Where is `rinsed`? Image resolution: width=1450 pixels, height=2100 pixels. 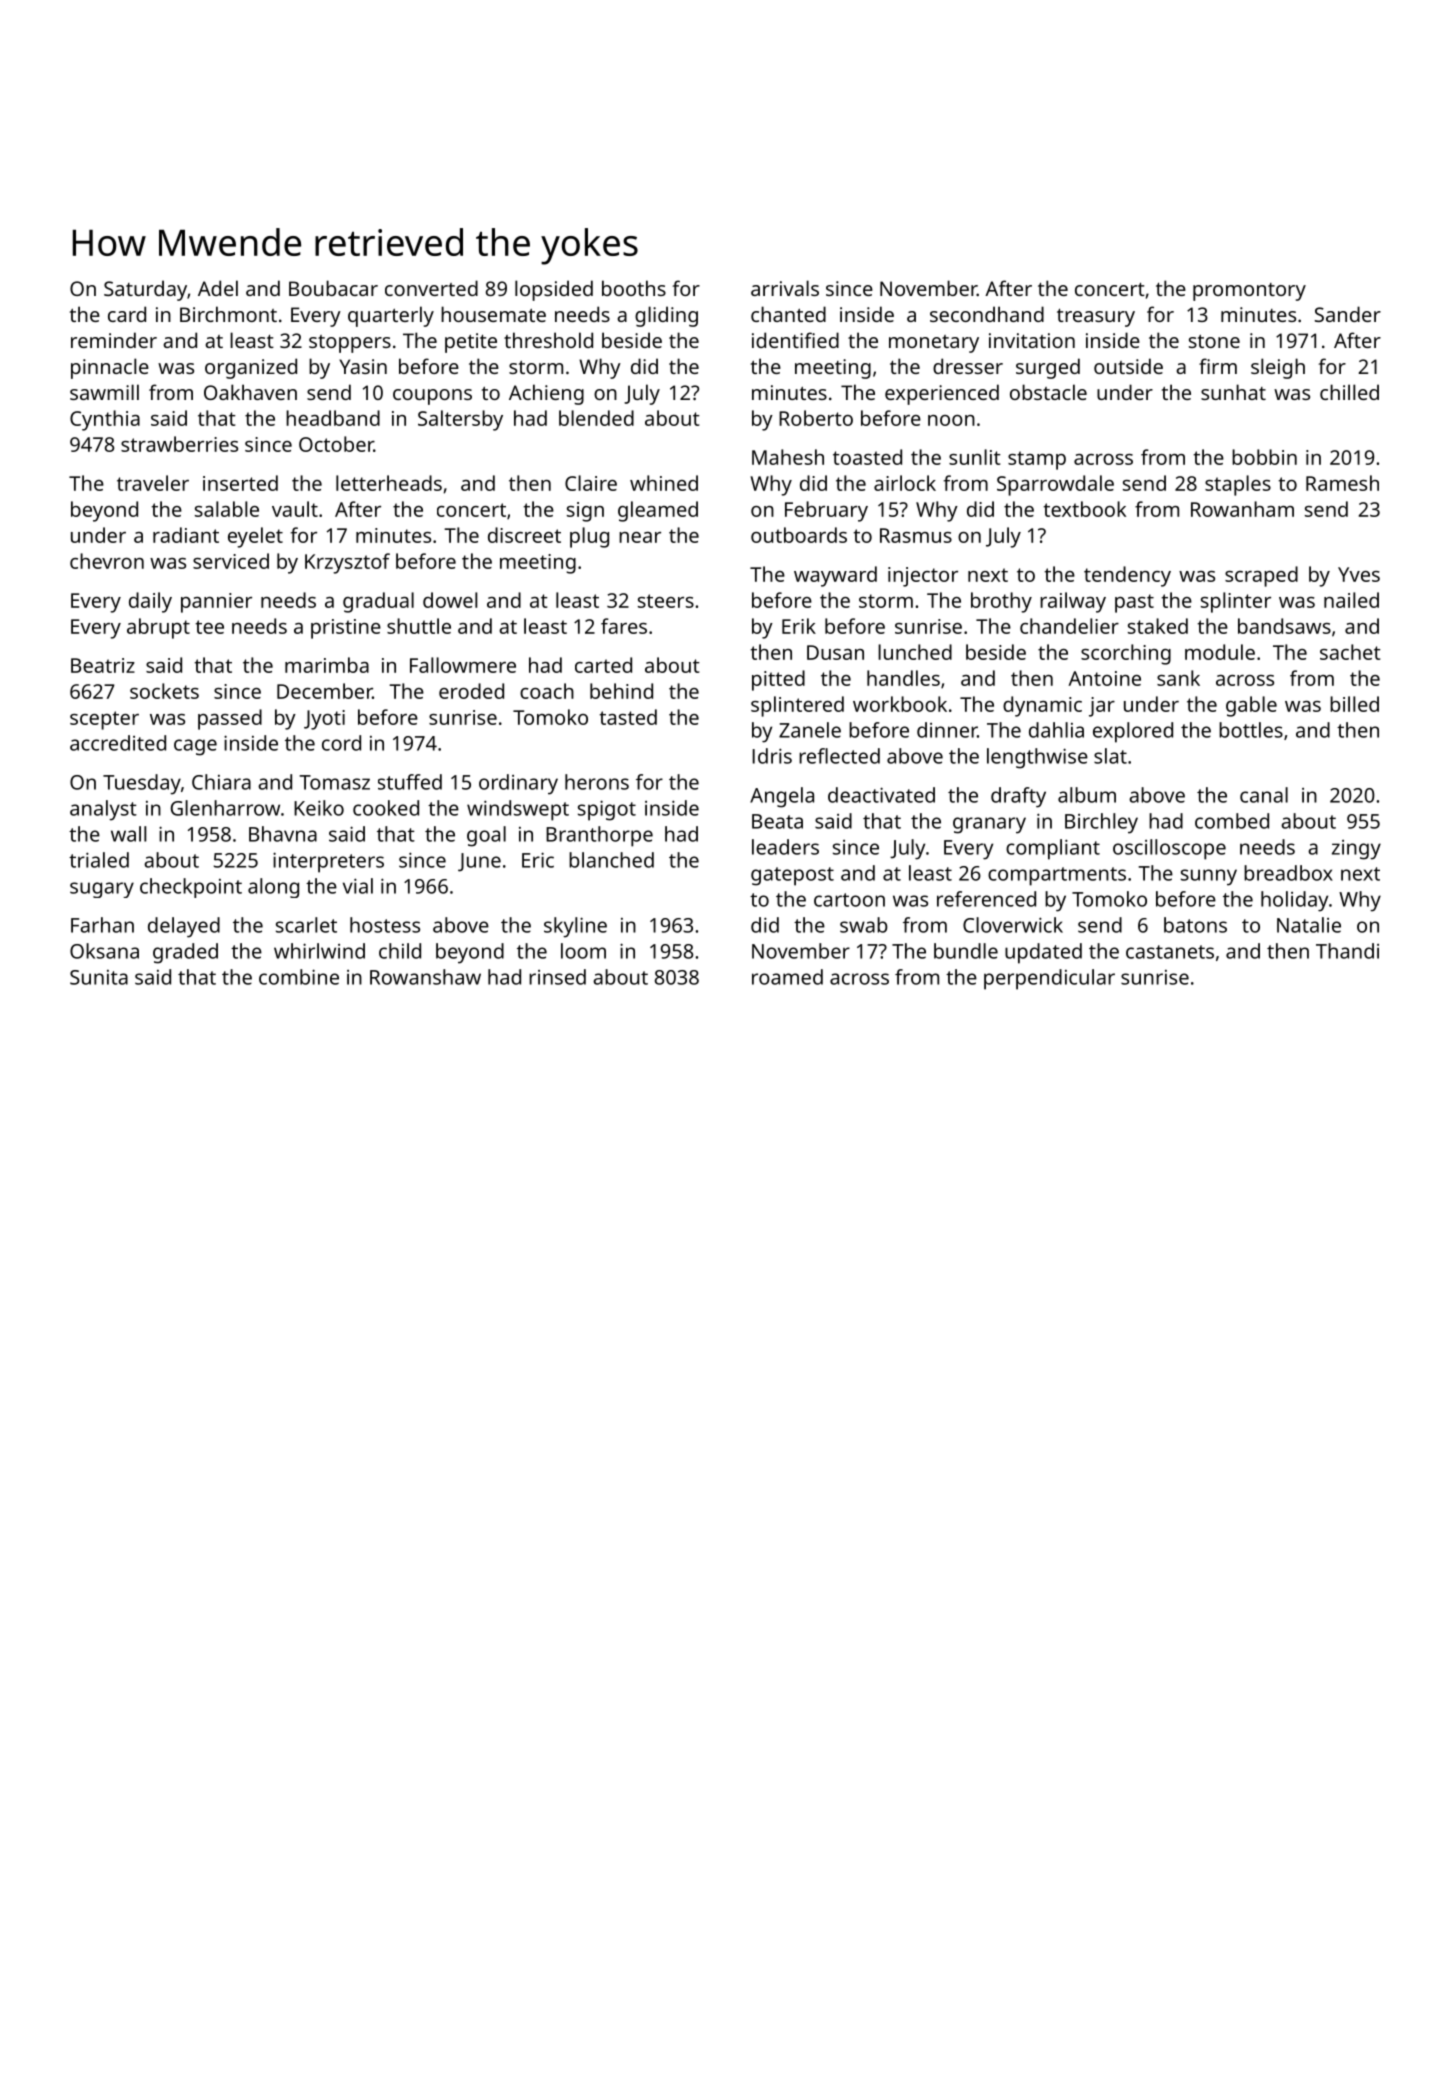 rinsed is located at coordinates (557, 977).
